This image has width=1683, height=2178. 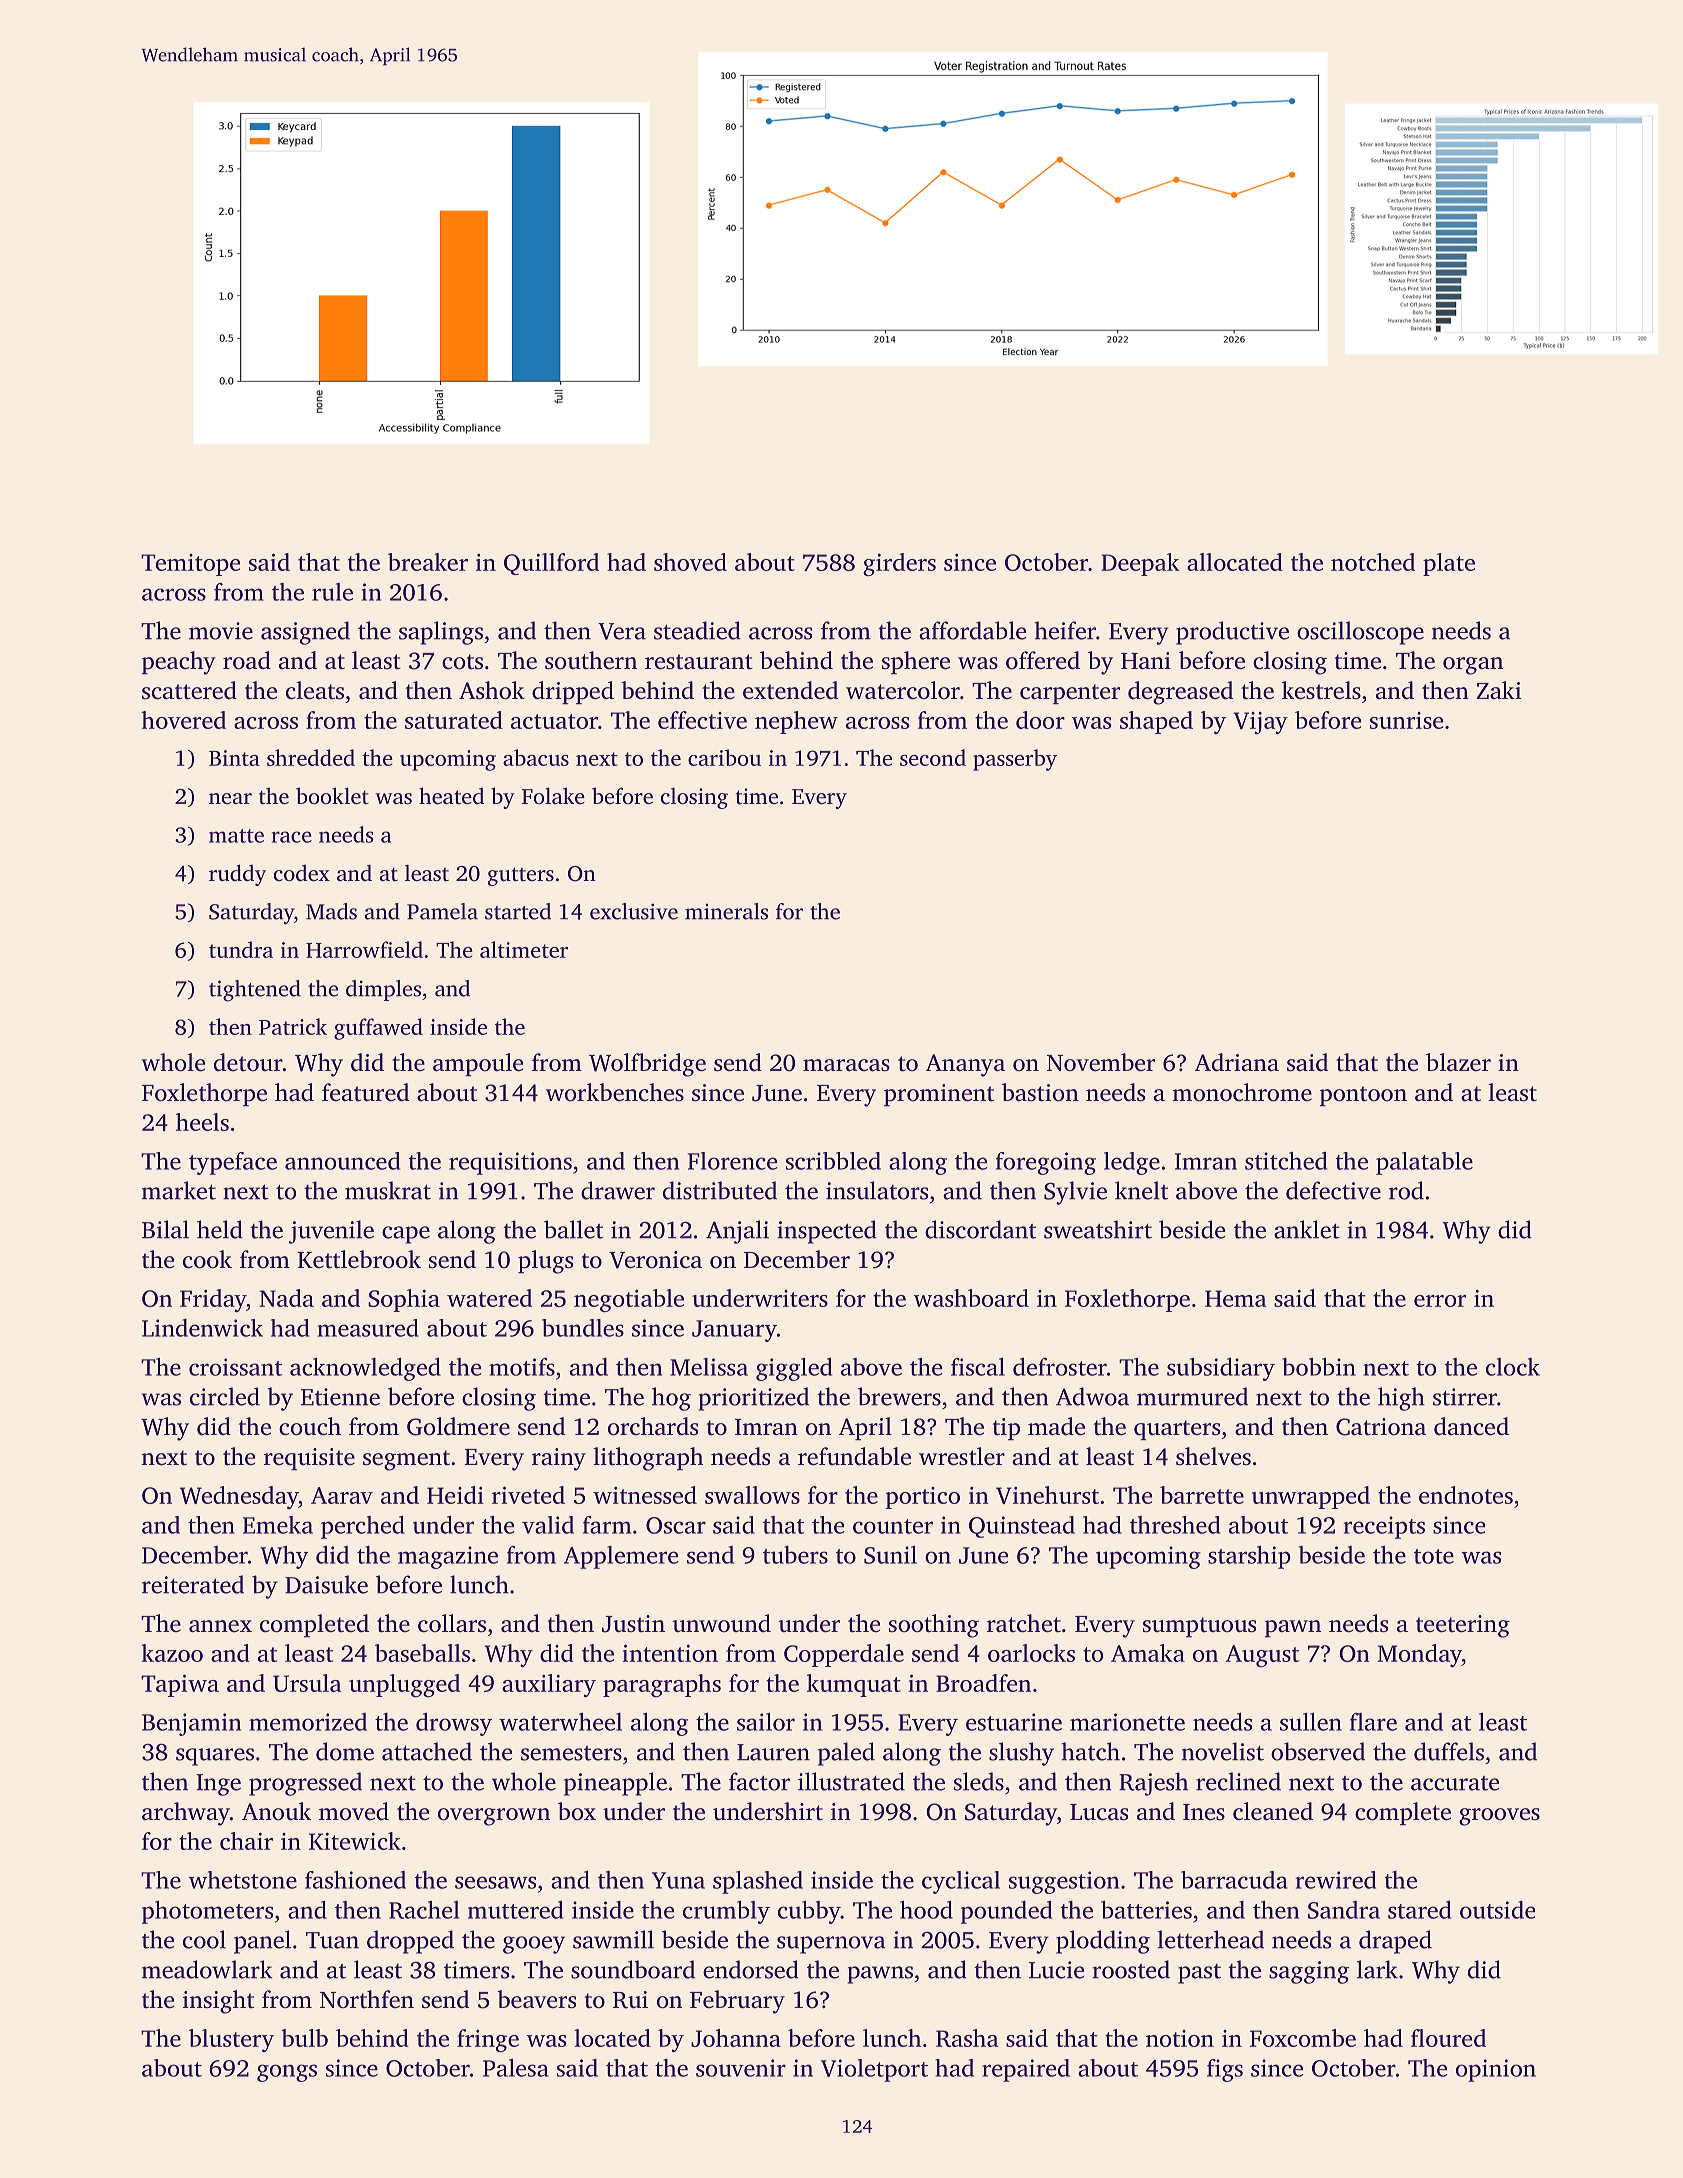 What do you see at coordinates (720, 1190) in the image?
I see `distributed` at bounding box center [720, 1190].
